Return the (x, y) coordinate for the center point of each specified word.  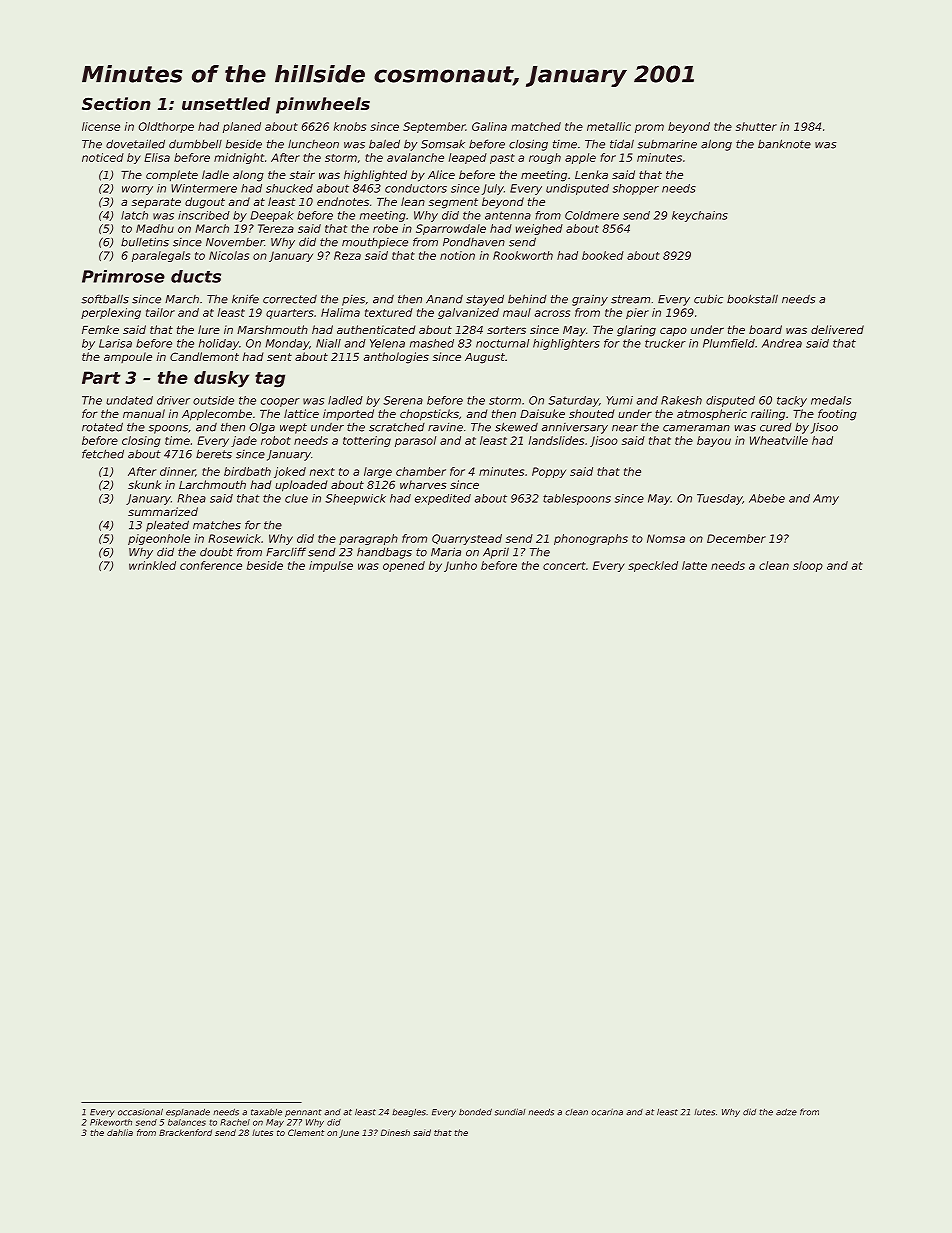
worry (137, 190)
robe (385, 228)
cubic (708, 299)
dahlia (120, 1132)
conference (211, 565)
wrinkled (152, 565)
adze (786, 1112)
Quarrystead (467, 539)
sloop (808, 566)
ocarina (607, 1112)
